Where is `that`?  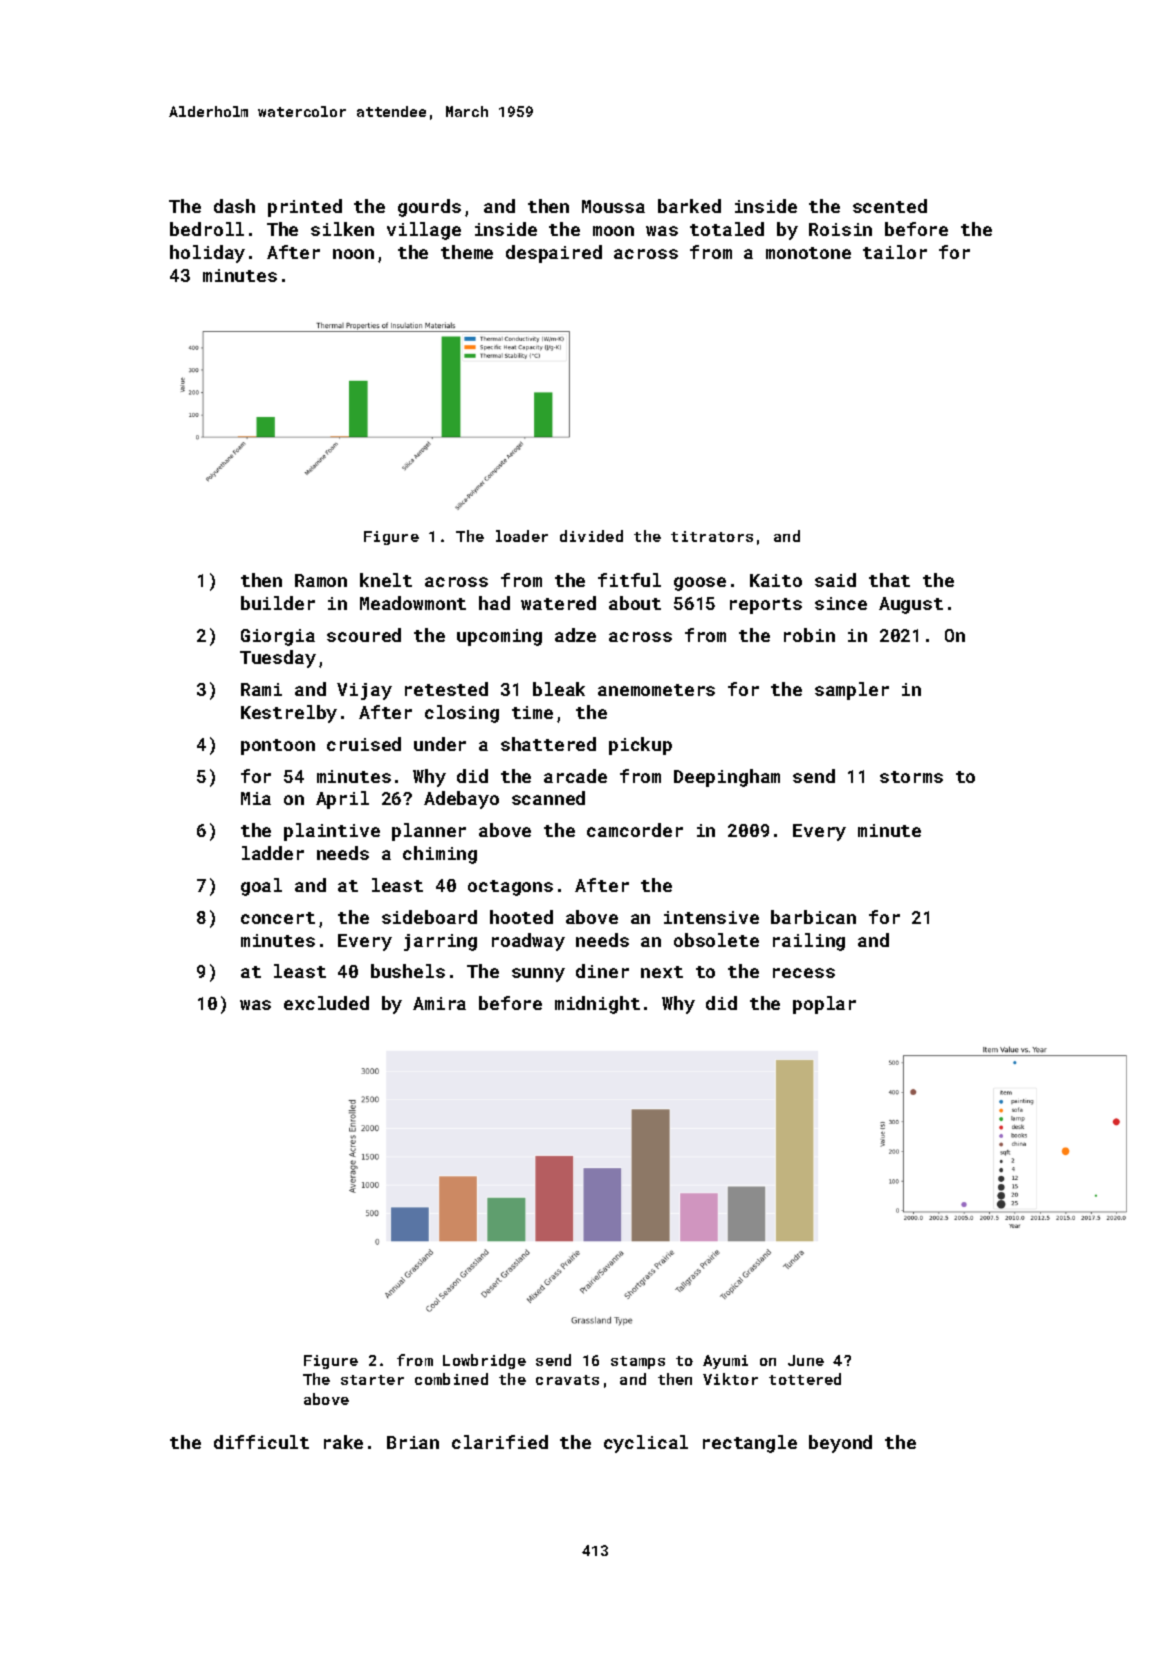 that is located at coordinates (889, 580).
